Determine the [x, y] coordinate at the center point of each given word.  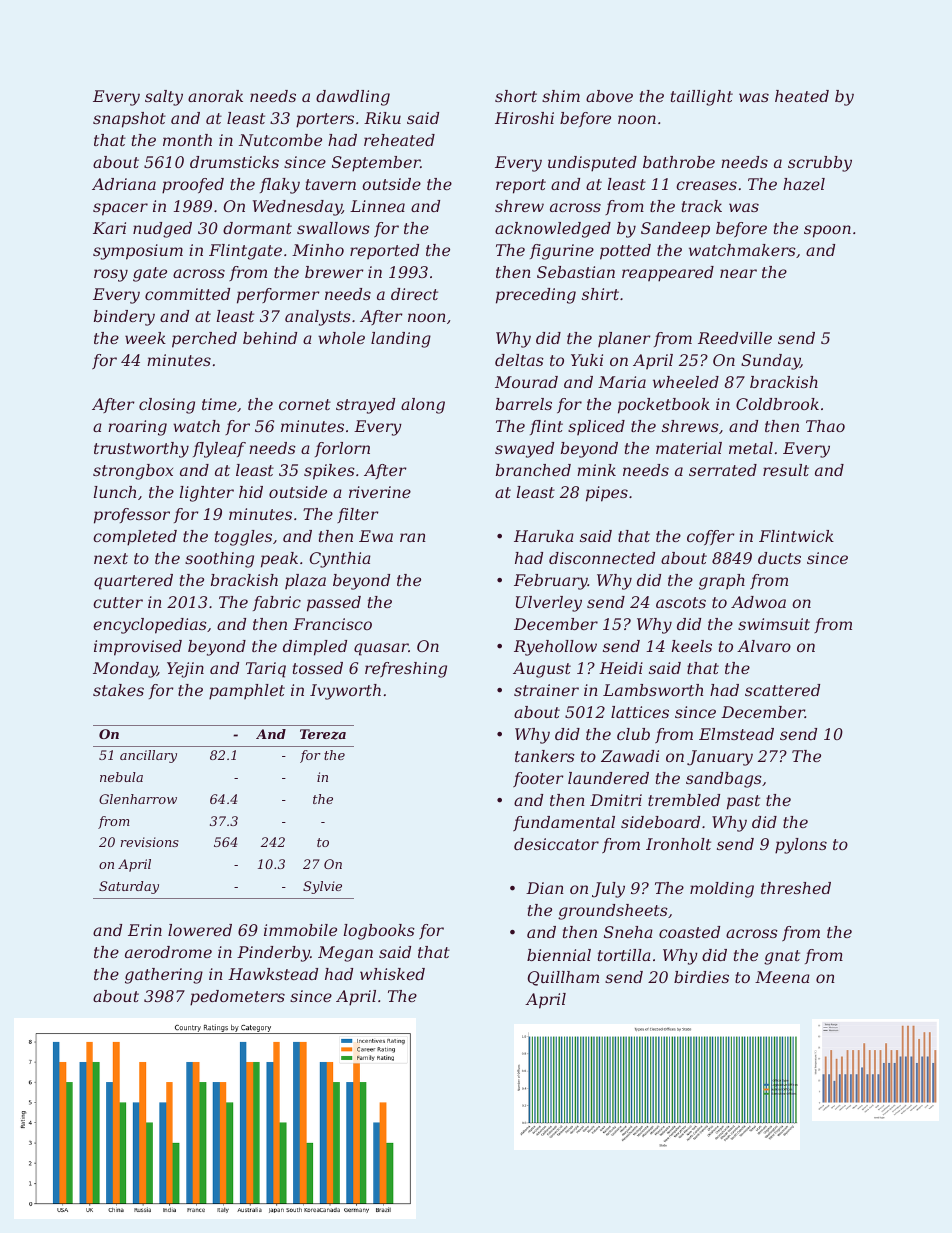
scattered [782, 690]
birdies [701, 977]
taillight [702, 98]
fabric [277, 603]
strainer [546, 690]
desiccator [556, 844]
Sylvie [322, 887]
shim [561, 96]
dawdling [353, 98]
